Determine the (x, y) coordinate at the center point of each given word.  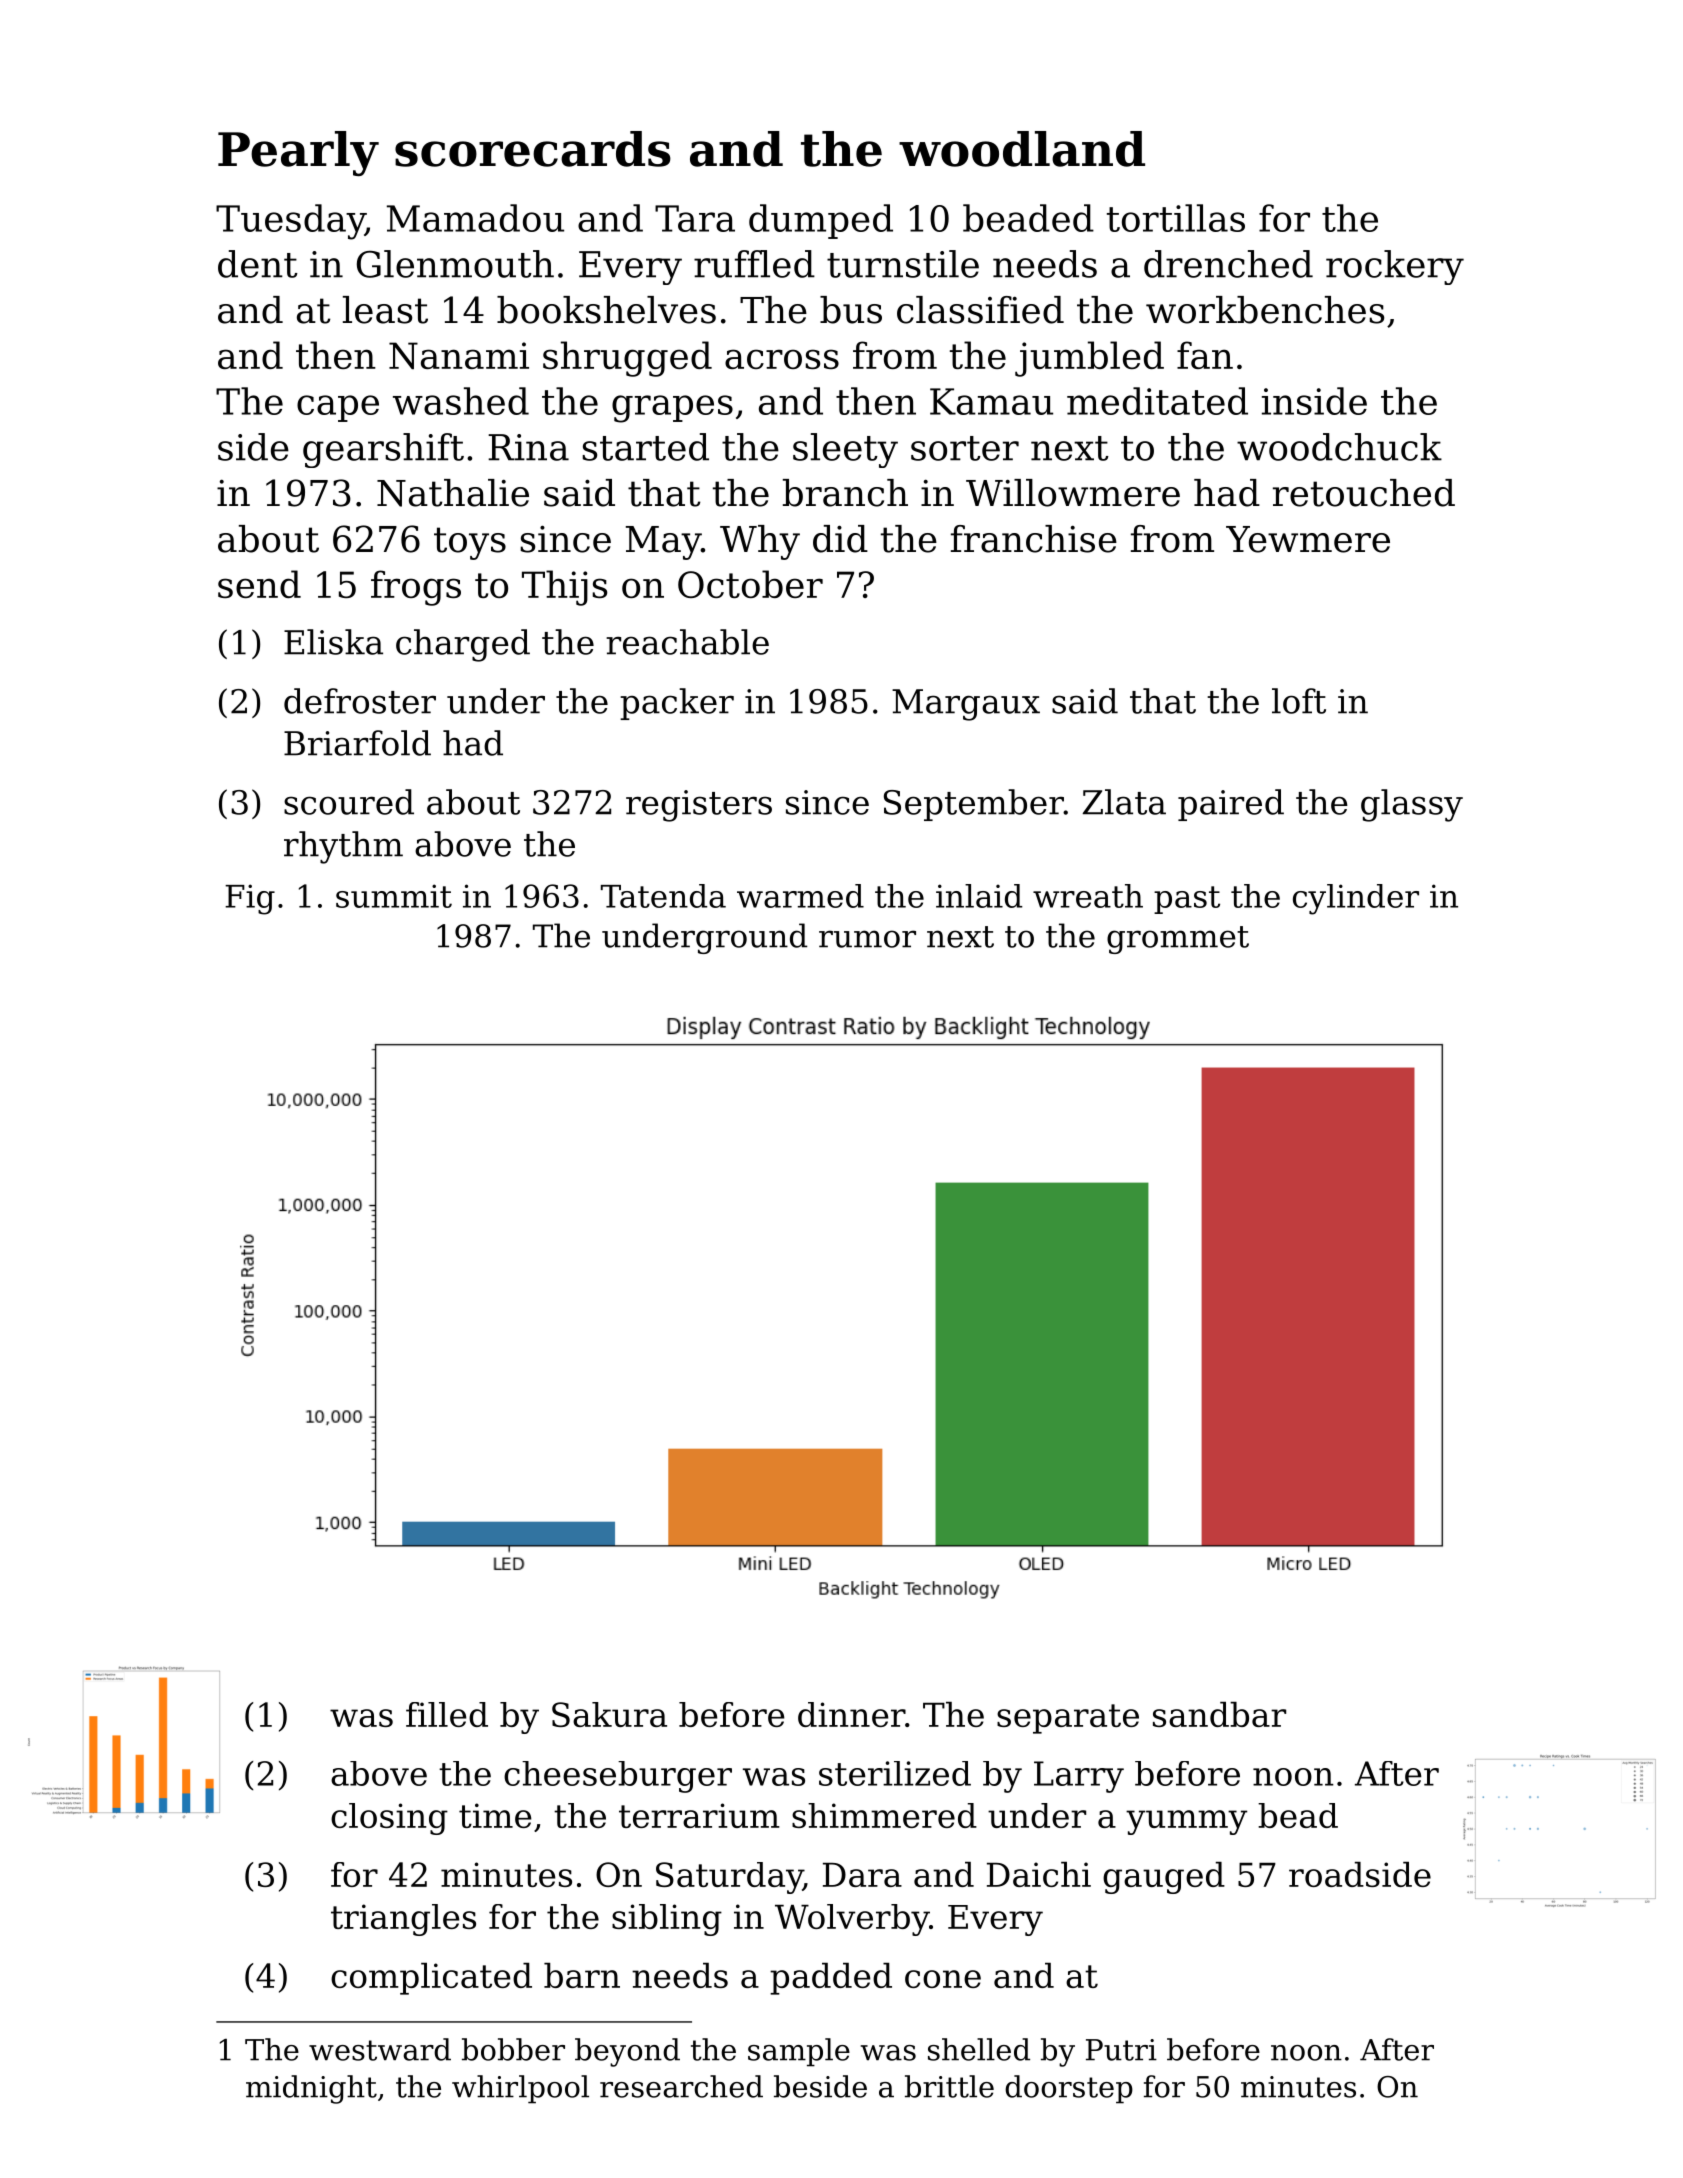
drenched (1228, 264)
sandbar (1219, 1714)
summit (394, 896)
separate (1068, 1719)
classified (980, 310)
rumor (867, 939)
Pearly (298, 153)
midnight (311, 2089)
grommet (1178, 940)
